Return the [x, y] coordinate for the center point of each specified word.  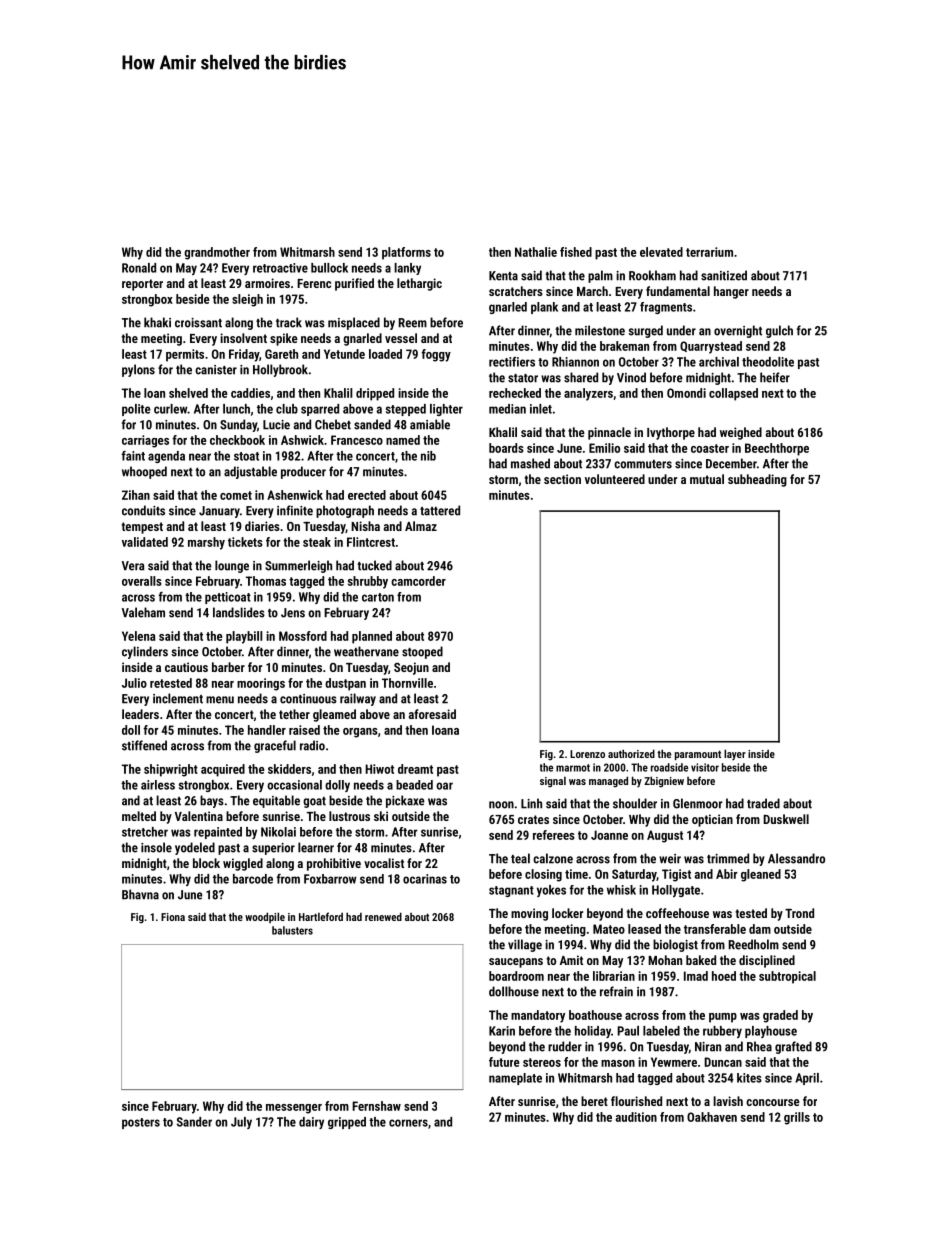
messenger [294, 1109]
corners [408, 1123]
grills [797, 1118]
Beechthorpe [777, 449]
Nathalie [536, 252]
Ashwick [302, 440]
